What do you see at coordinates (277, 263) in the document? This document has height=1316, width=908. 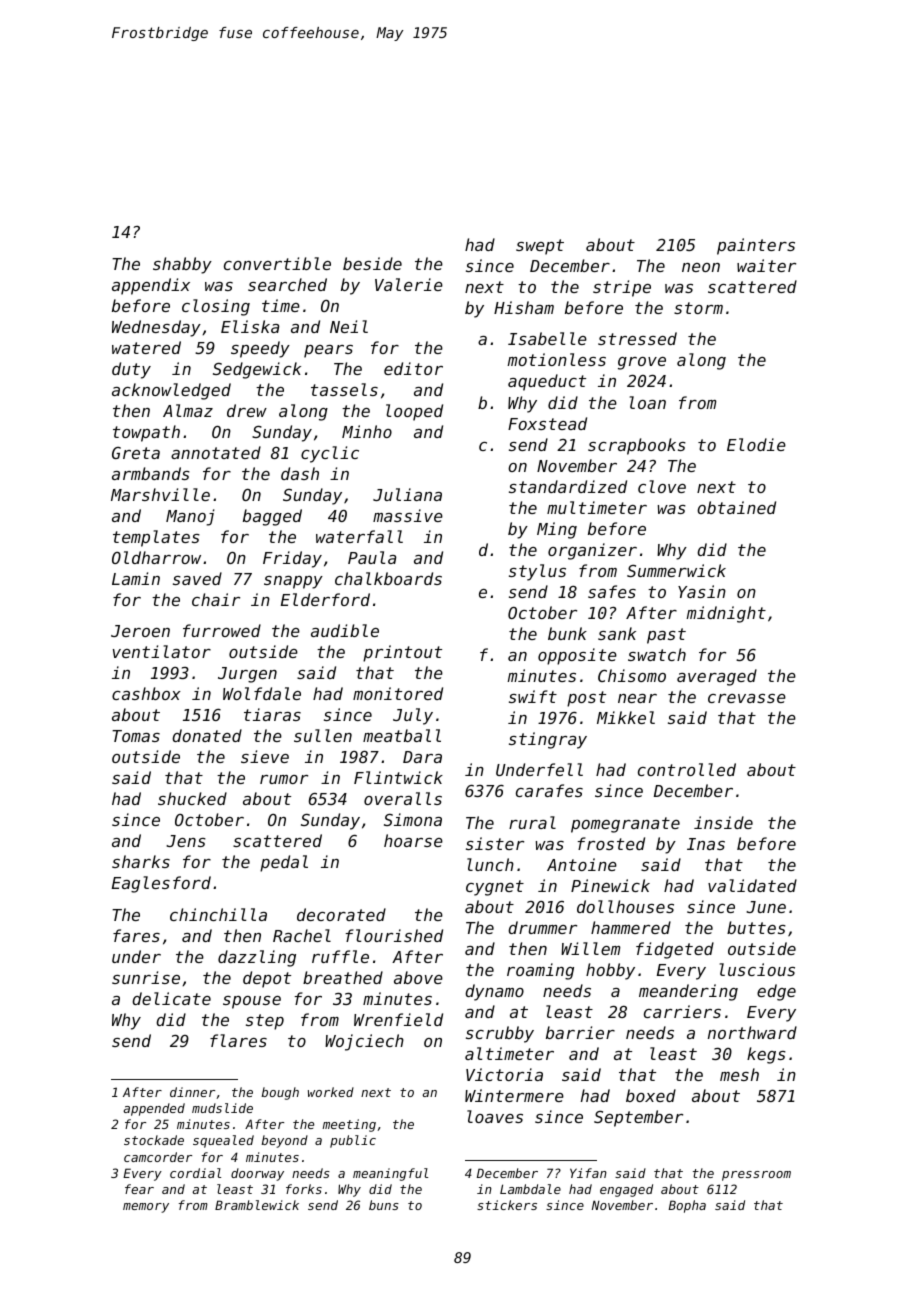 I see `convertible` at bounding box center [277, 263].
